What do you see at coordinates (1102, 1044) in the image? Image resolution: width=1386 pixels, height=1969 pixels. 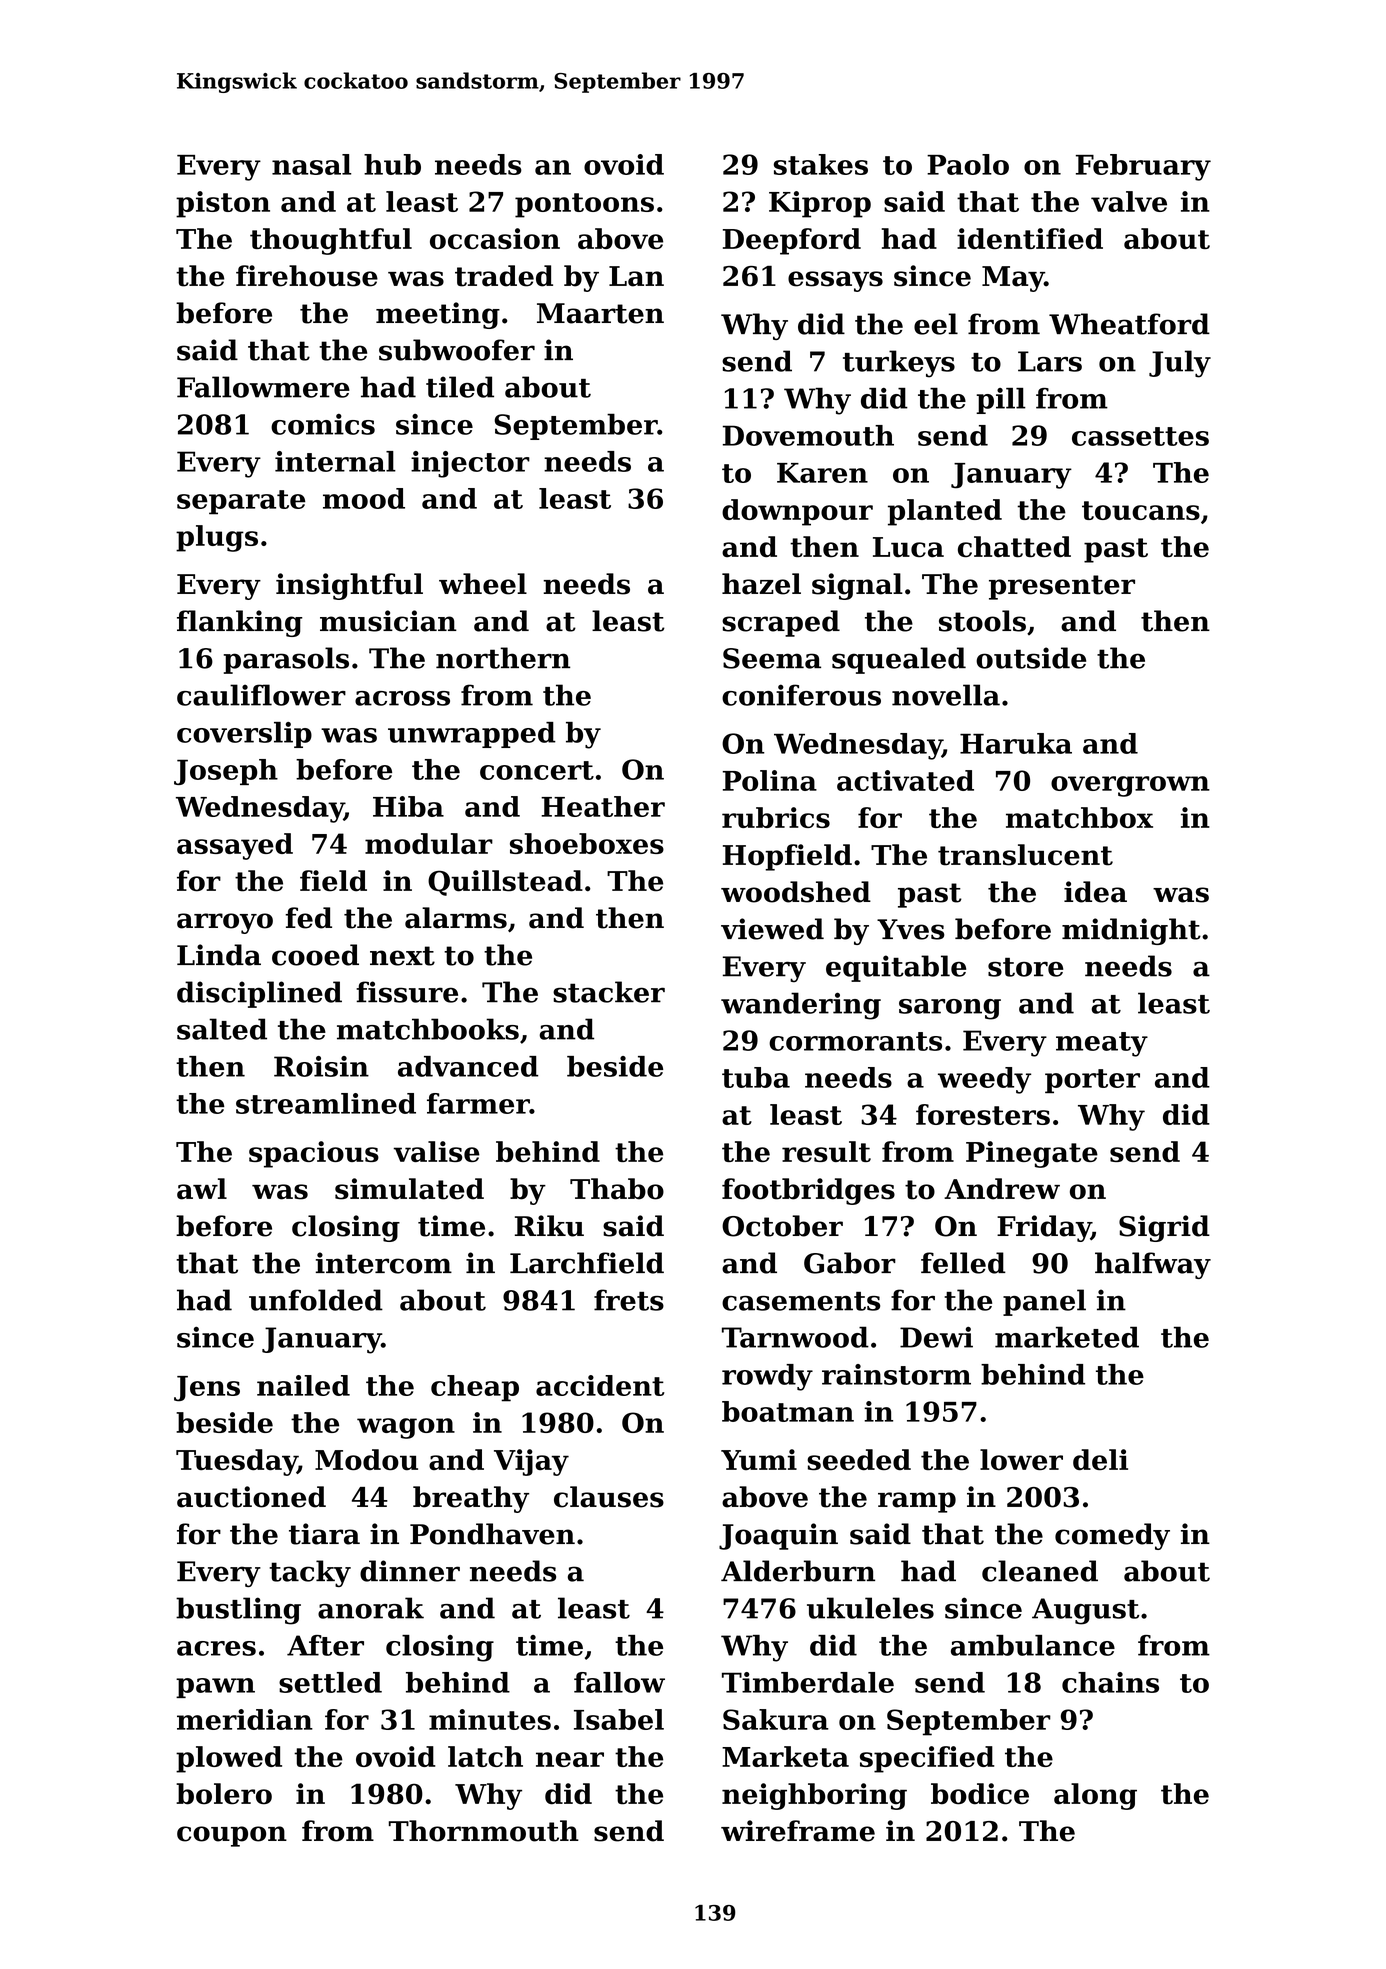 I see `meaty` at bounding box center [1102, 1044].
